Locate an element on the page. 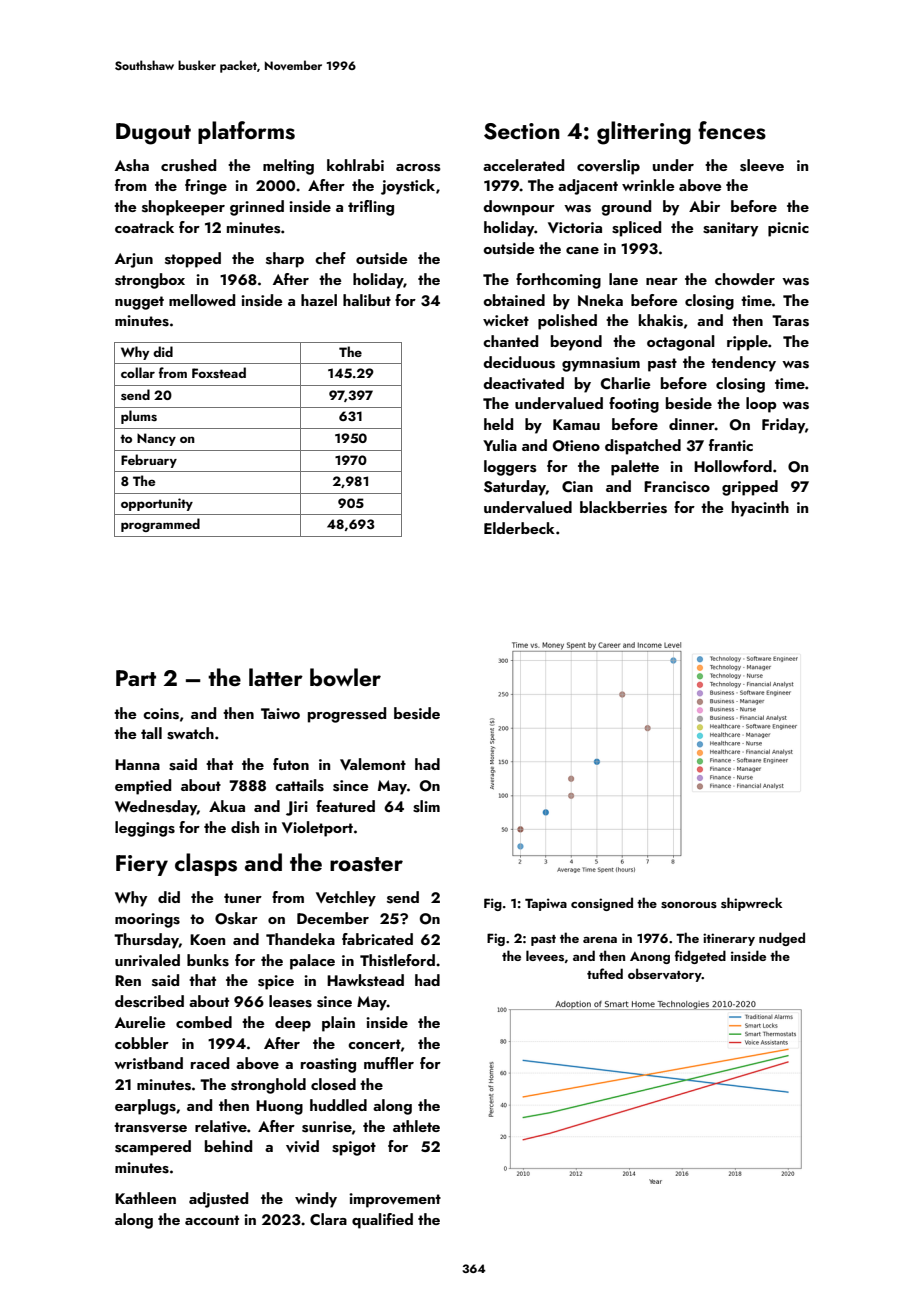 Image resolution: width=924 pixels, height=1308 pixels. loop is located at coordinates (761, 405).
